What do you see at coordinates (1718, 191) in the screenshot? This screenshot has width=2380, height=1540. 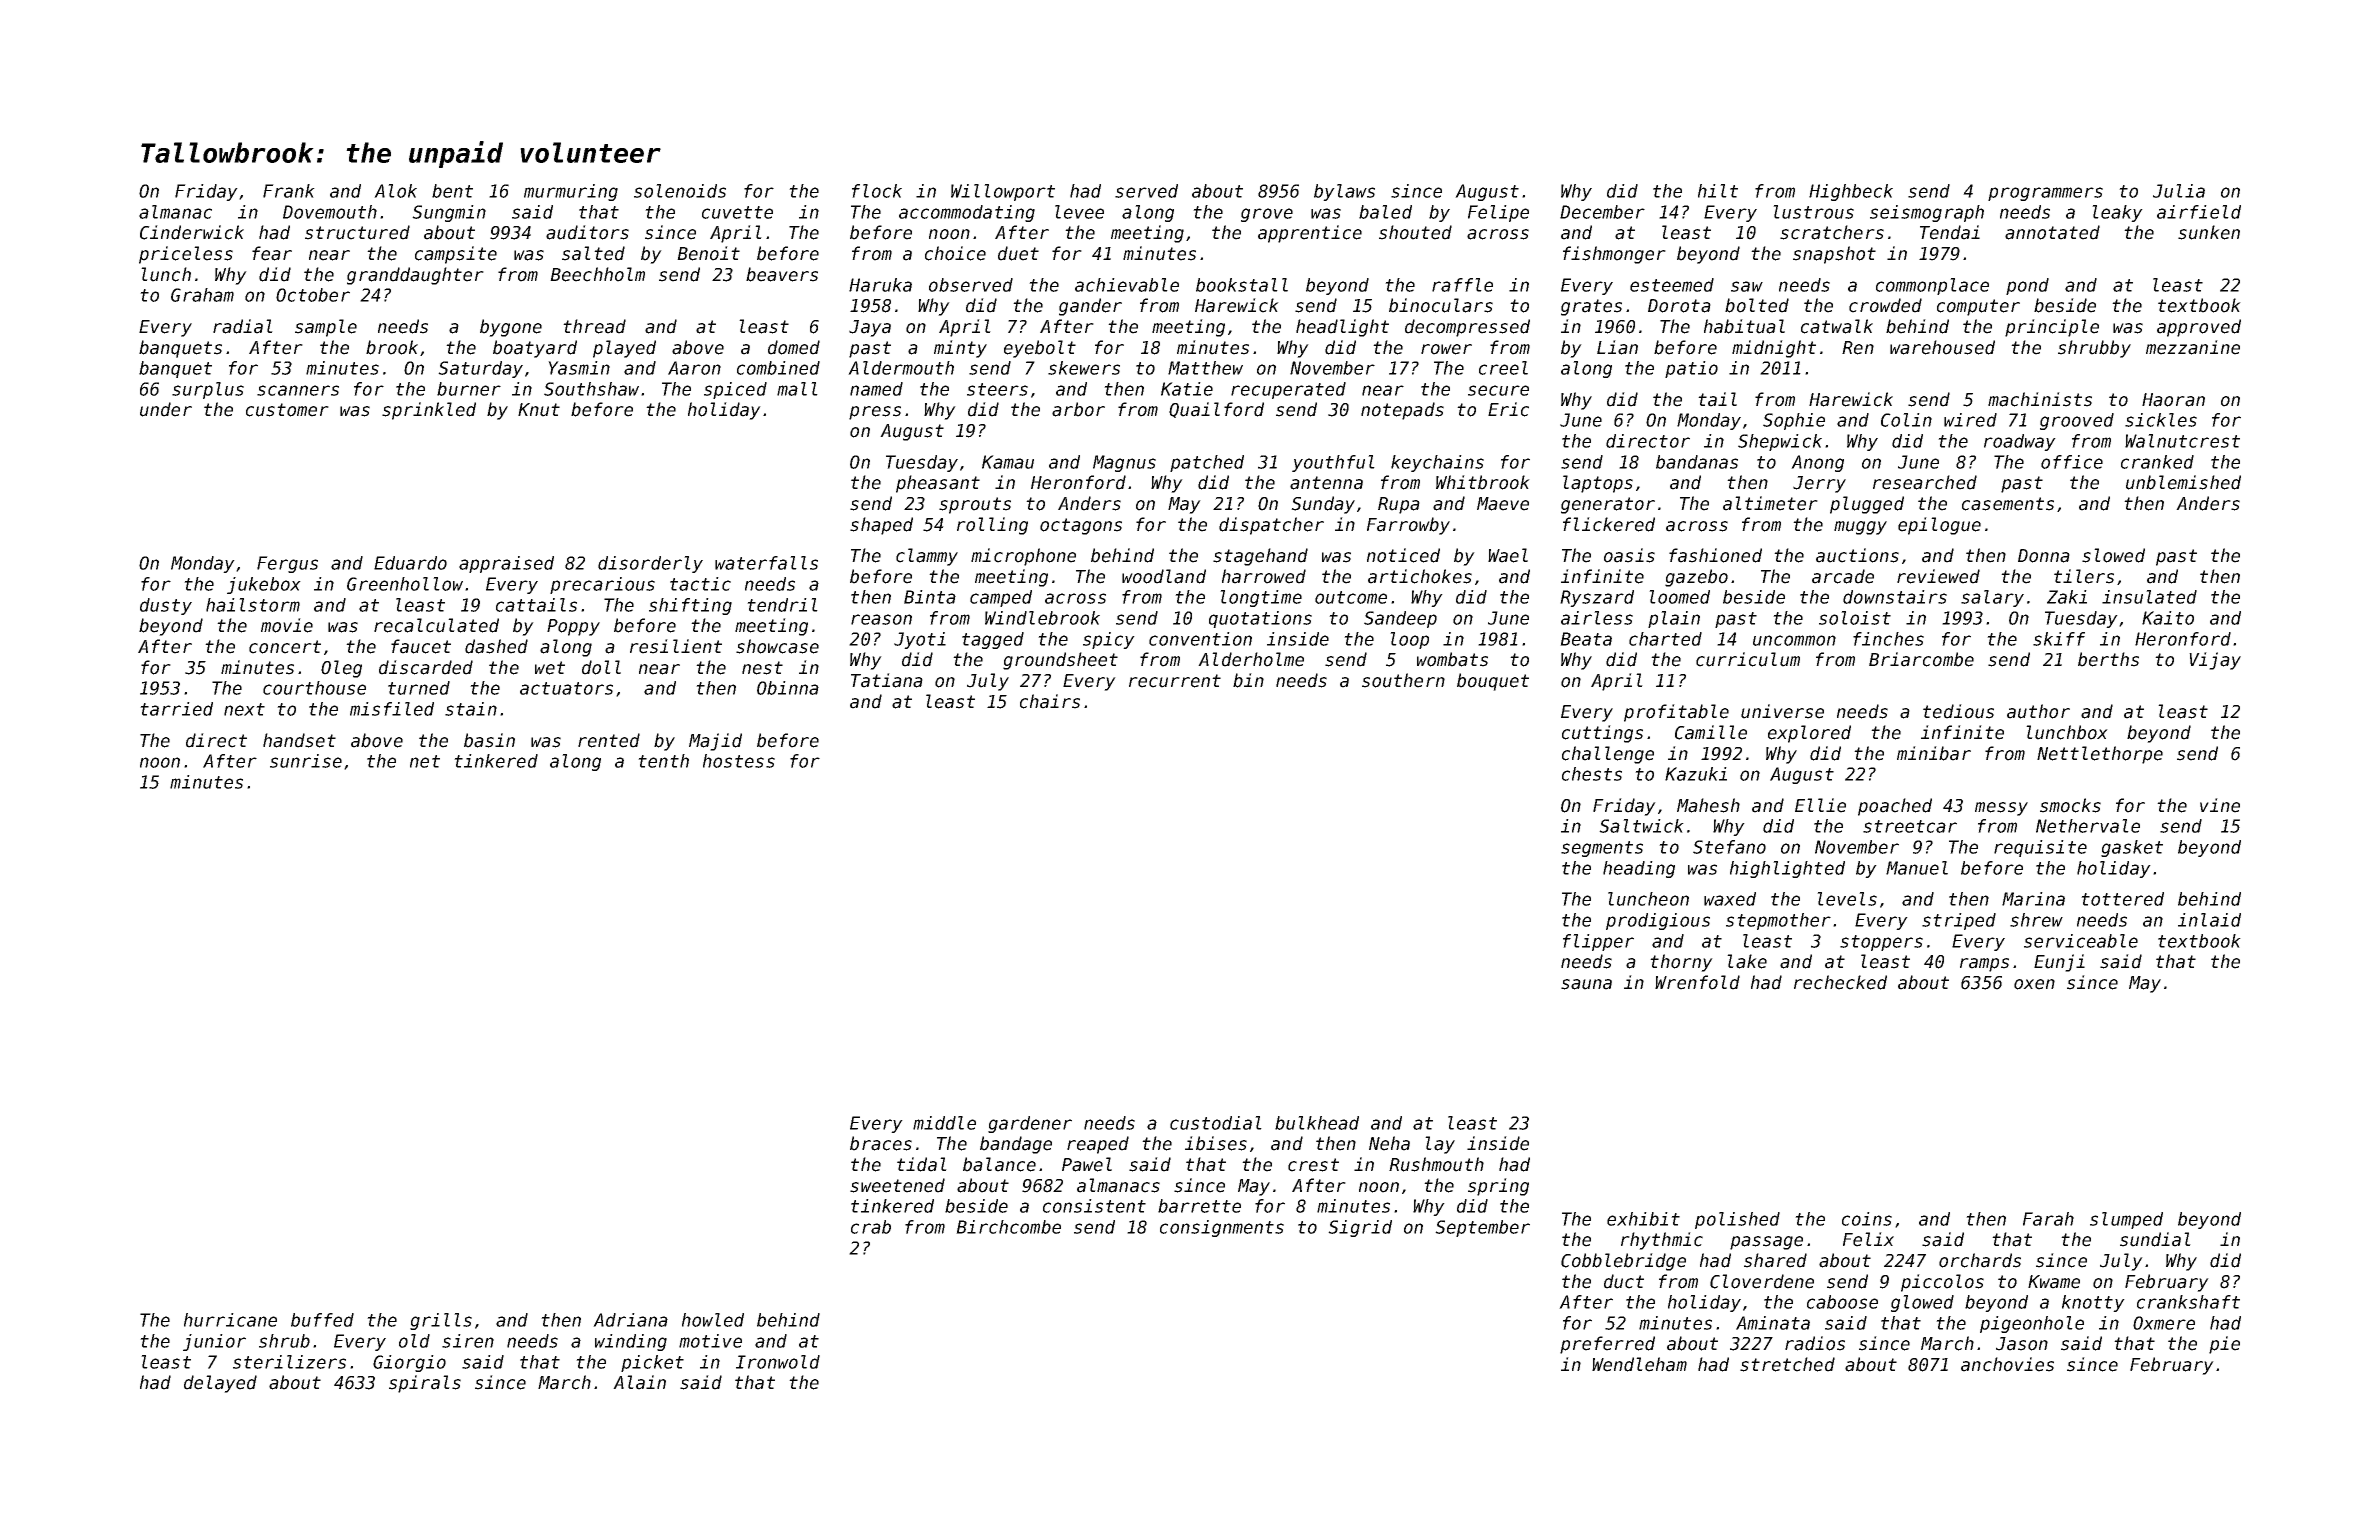 I see `hilt` at bounding box center [1718, 191].
